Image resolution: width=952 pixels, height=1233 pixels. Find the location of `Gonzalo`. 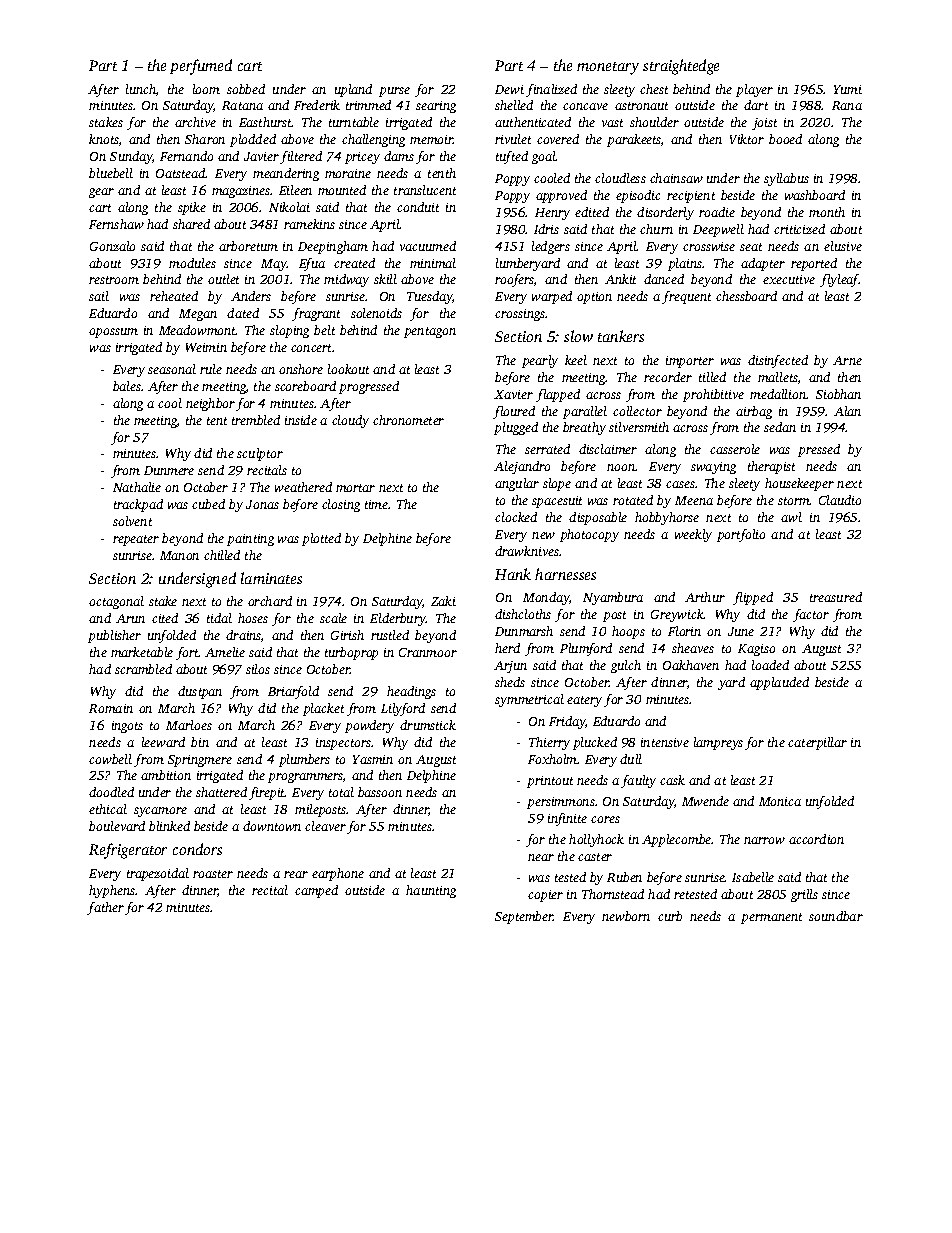

Gonzalo is located at coordinates (112, 246).
